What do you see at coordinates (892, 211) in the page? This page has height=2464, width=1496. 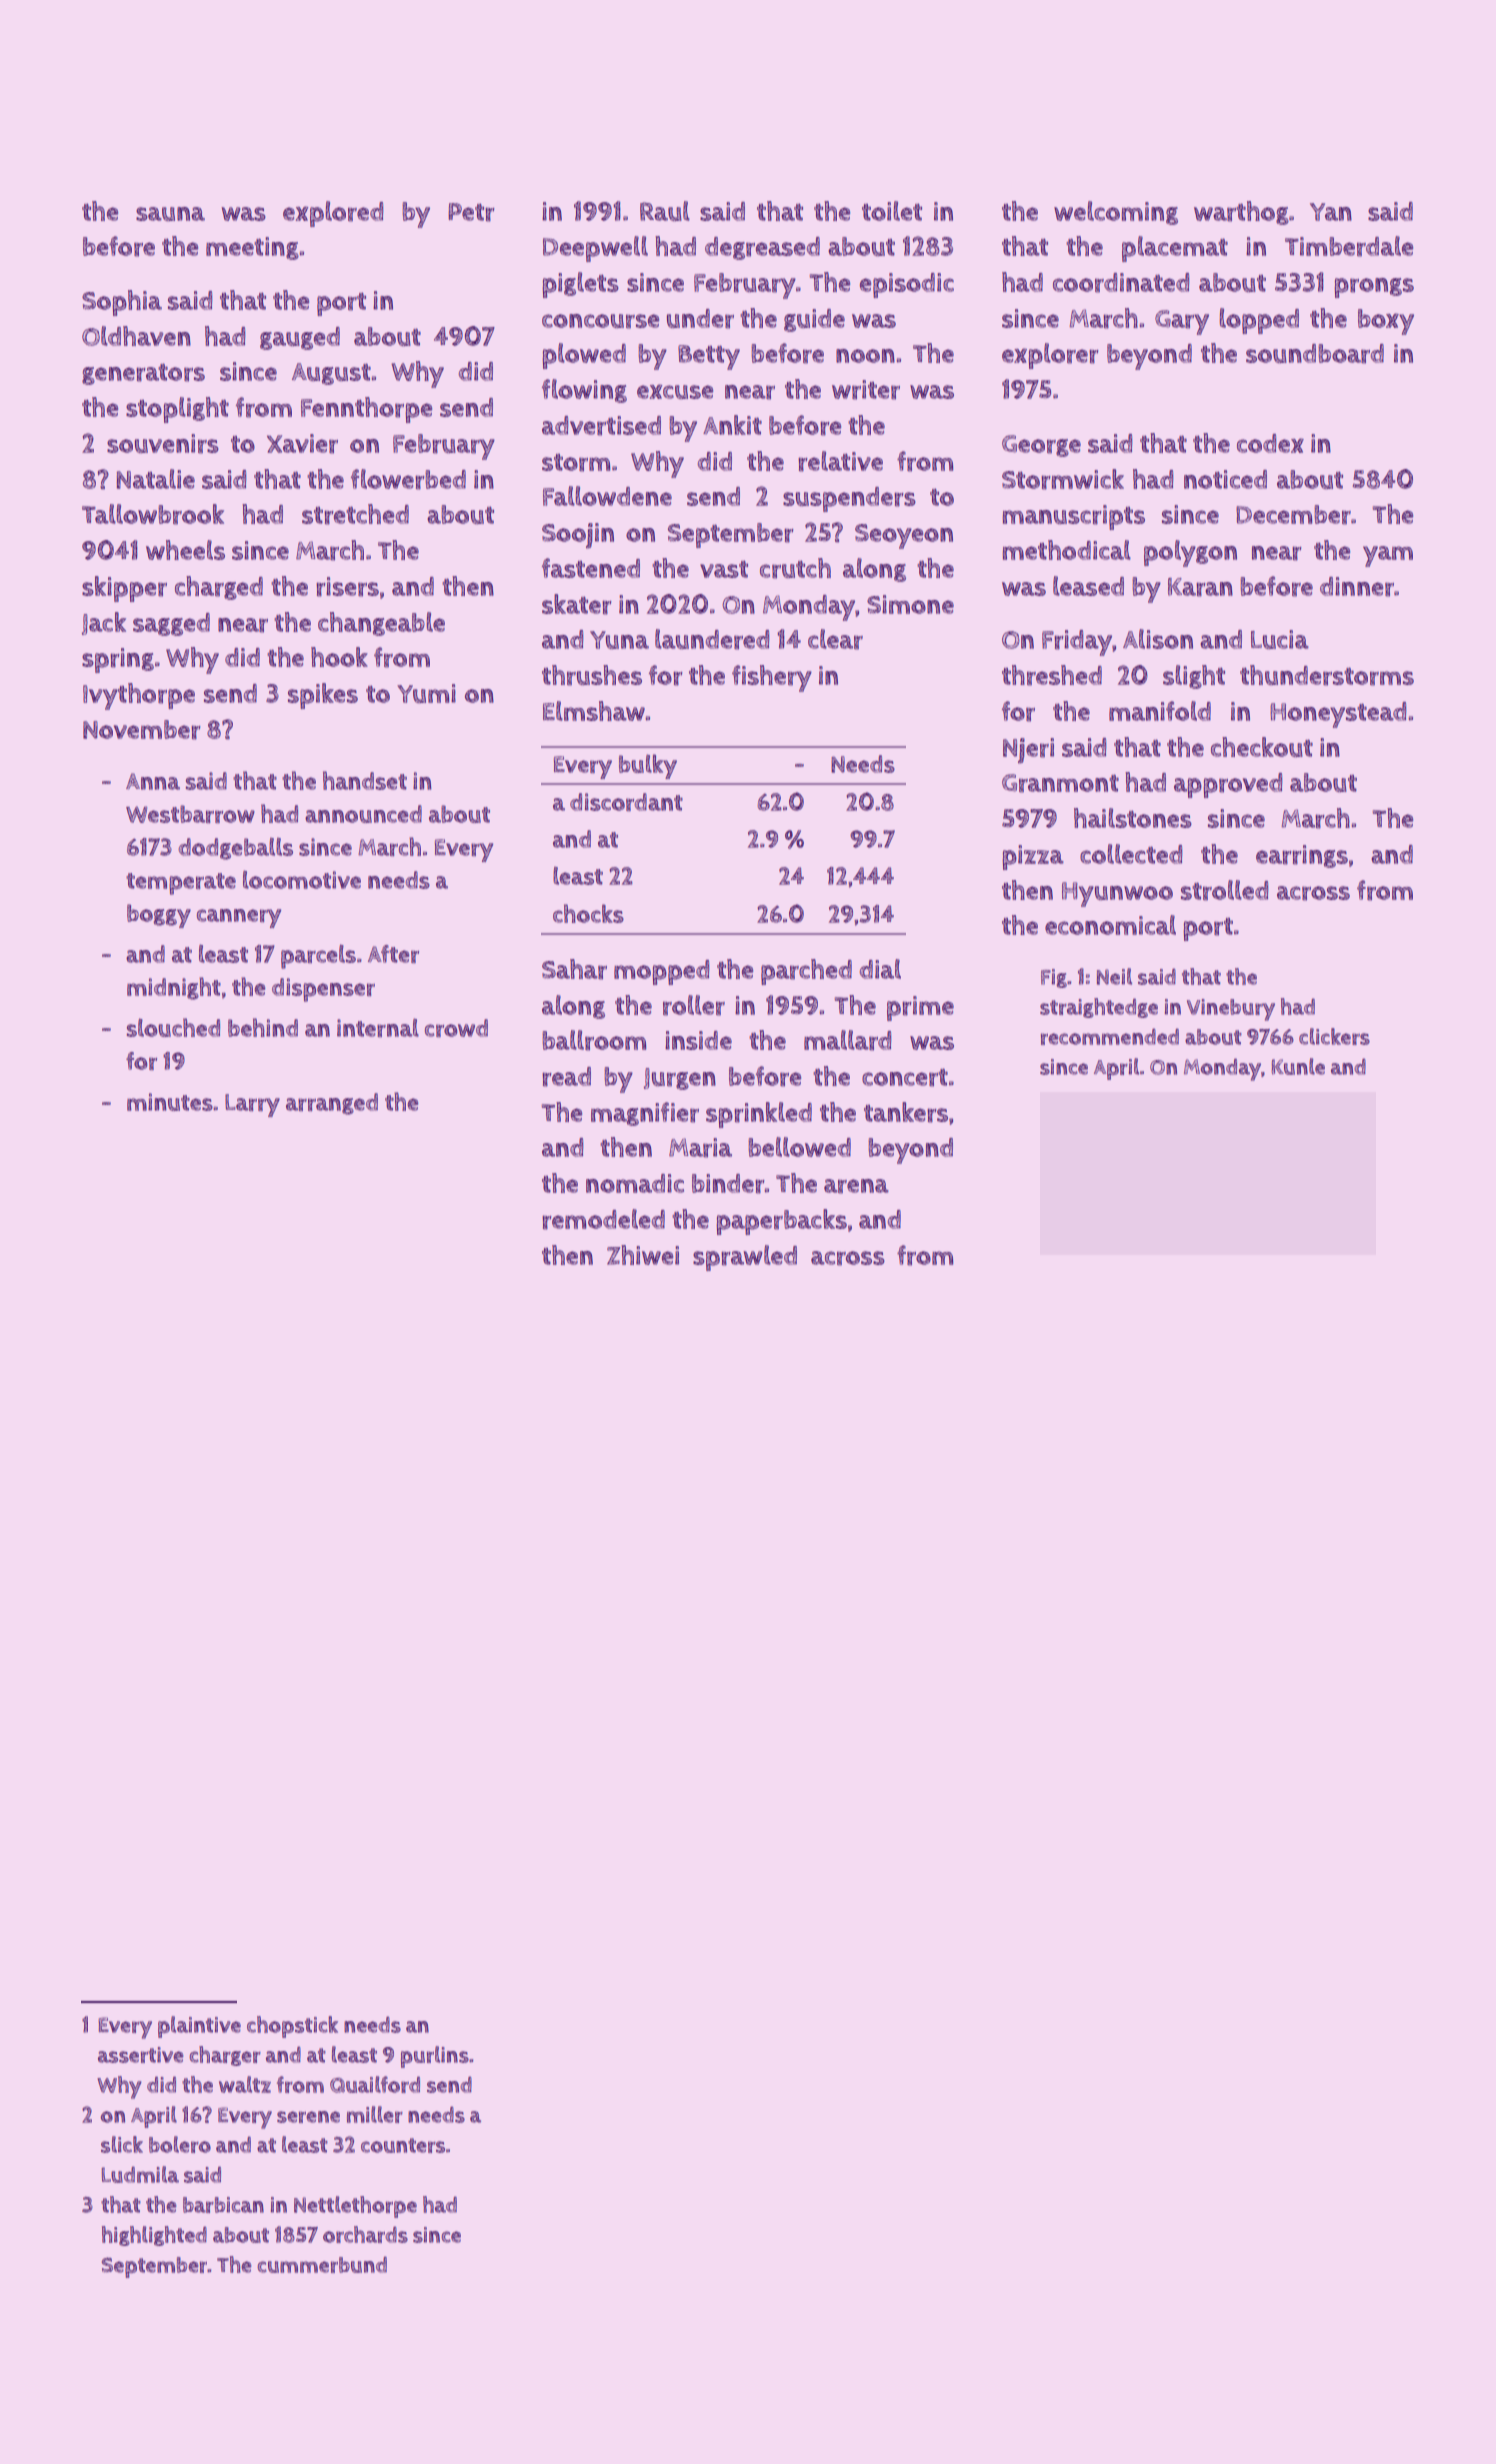 I see `toilet` at bounding box center [892, 211].
